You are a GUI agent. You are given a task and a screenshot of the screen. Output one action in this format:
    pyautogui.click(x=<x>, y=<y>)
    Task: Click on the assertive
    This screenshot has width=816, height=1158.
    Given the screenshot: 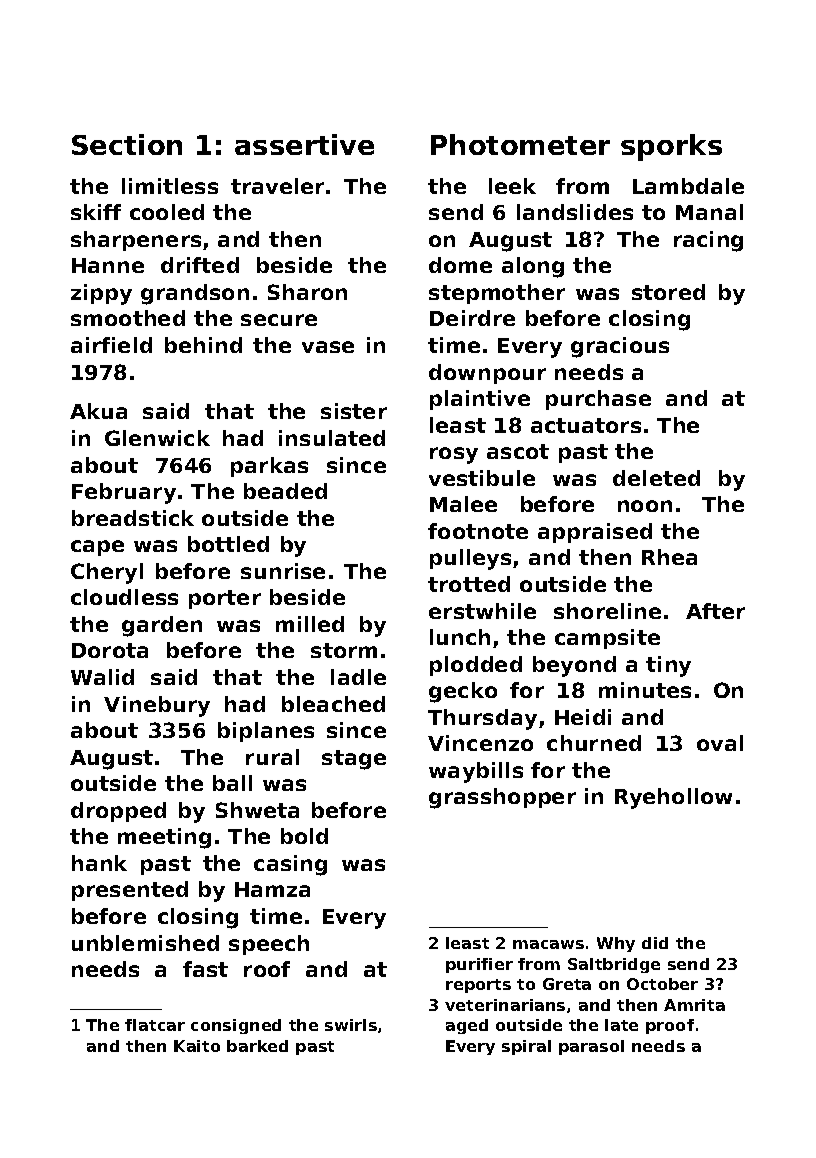 What is the action you would take?
    pyautogui.click(x=304, y=144)
